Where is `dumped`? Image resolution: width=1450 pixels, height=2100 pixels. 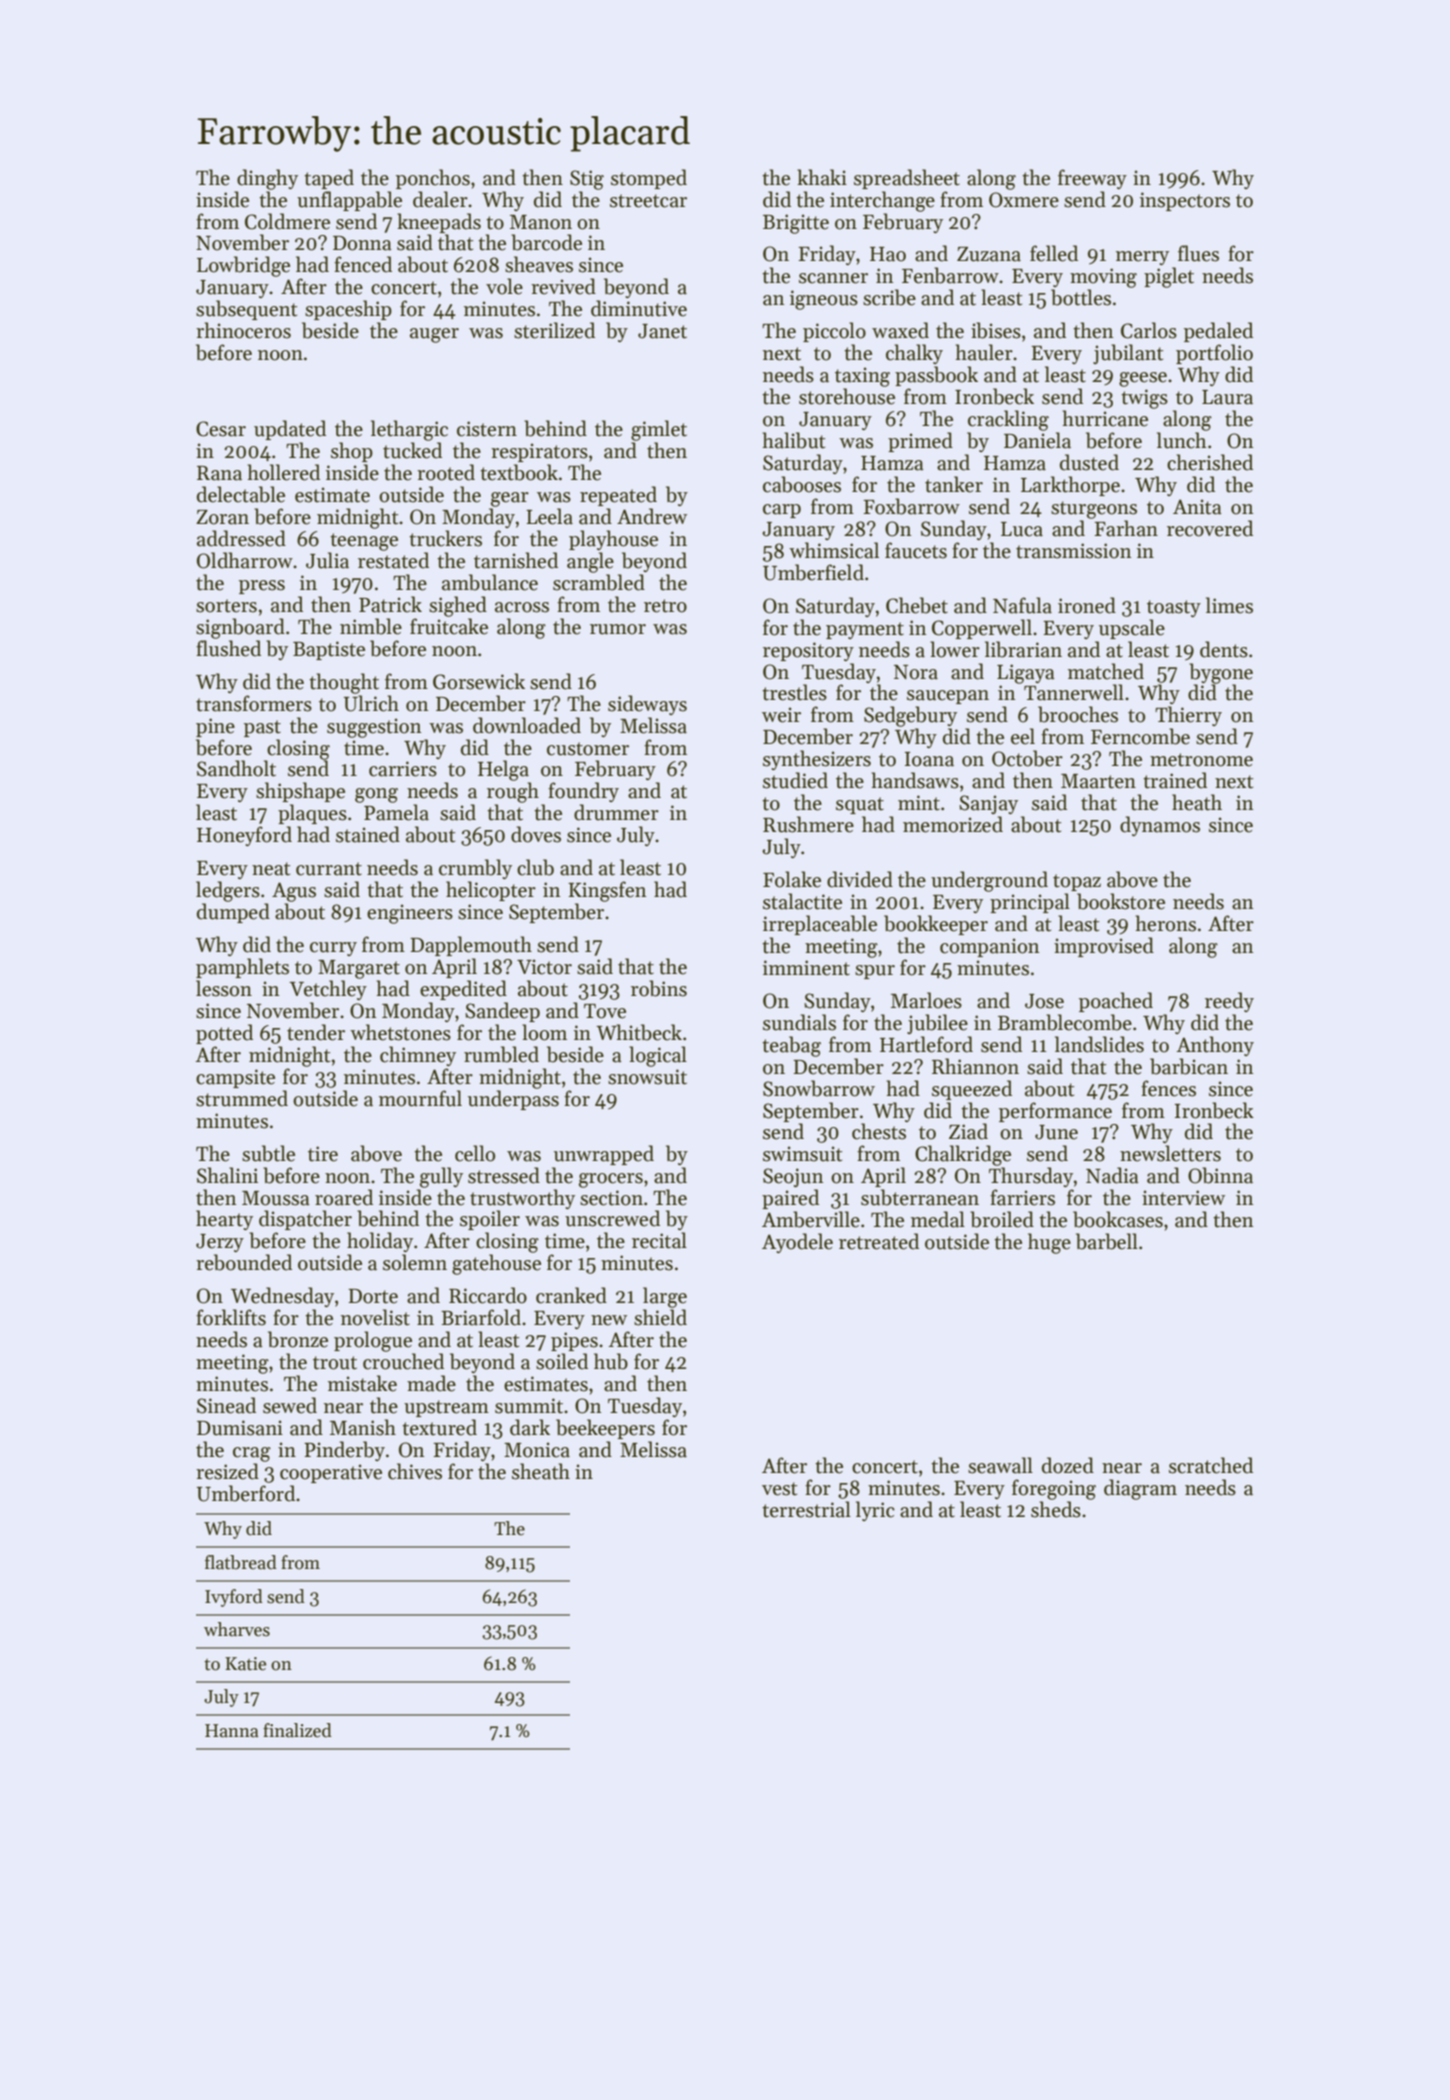 dumped is located at coordinates (233, 913).
